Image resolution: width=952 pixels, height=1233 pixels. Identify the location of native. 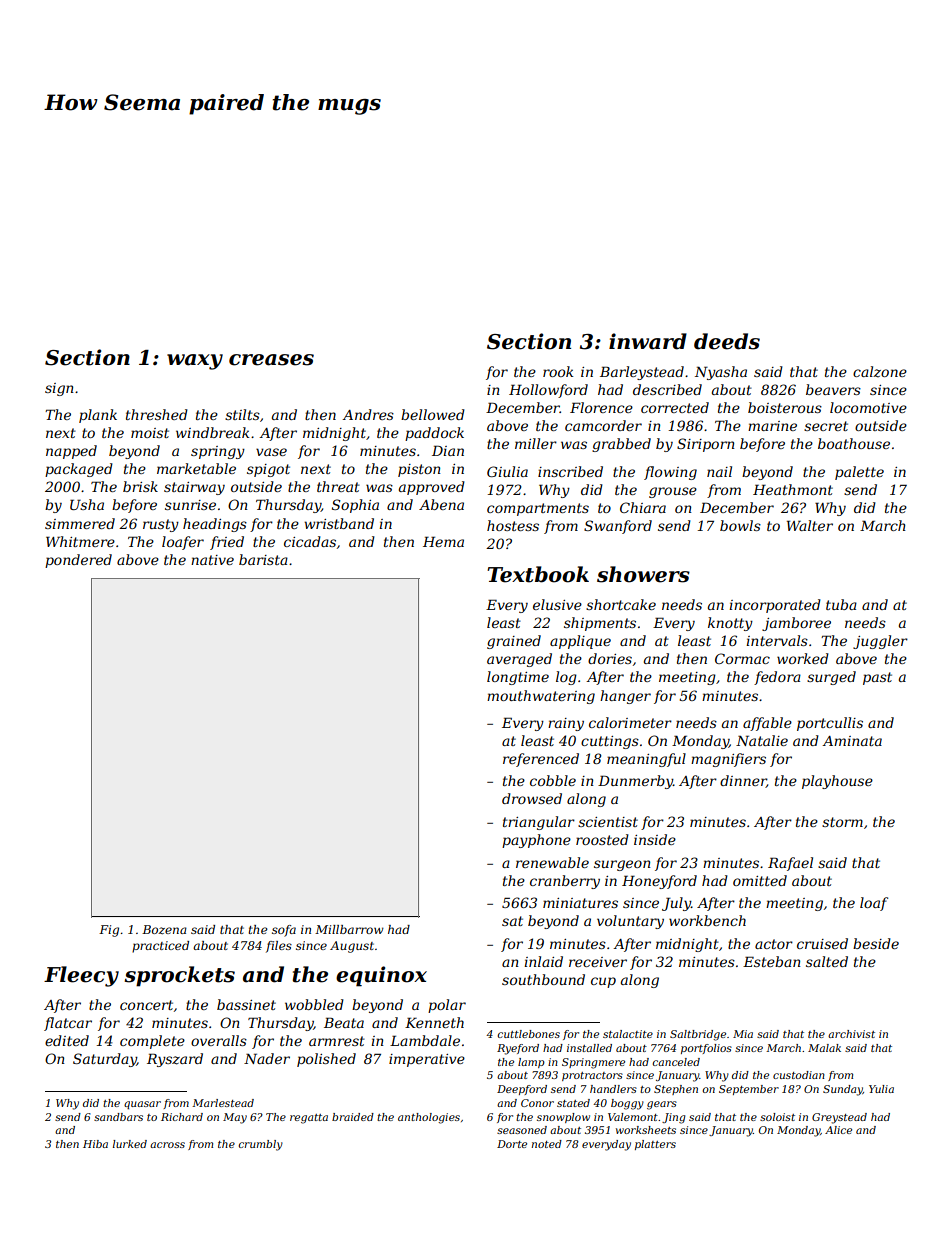
(212, 560).
